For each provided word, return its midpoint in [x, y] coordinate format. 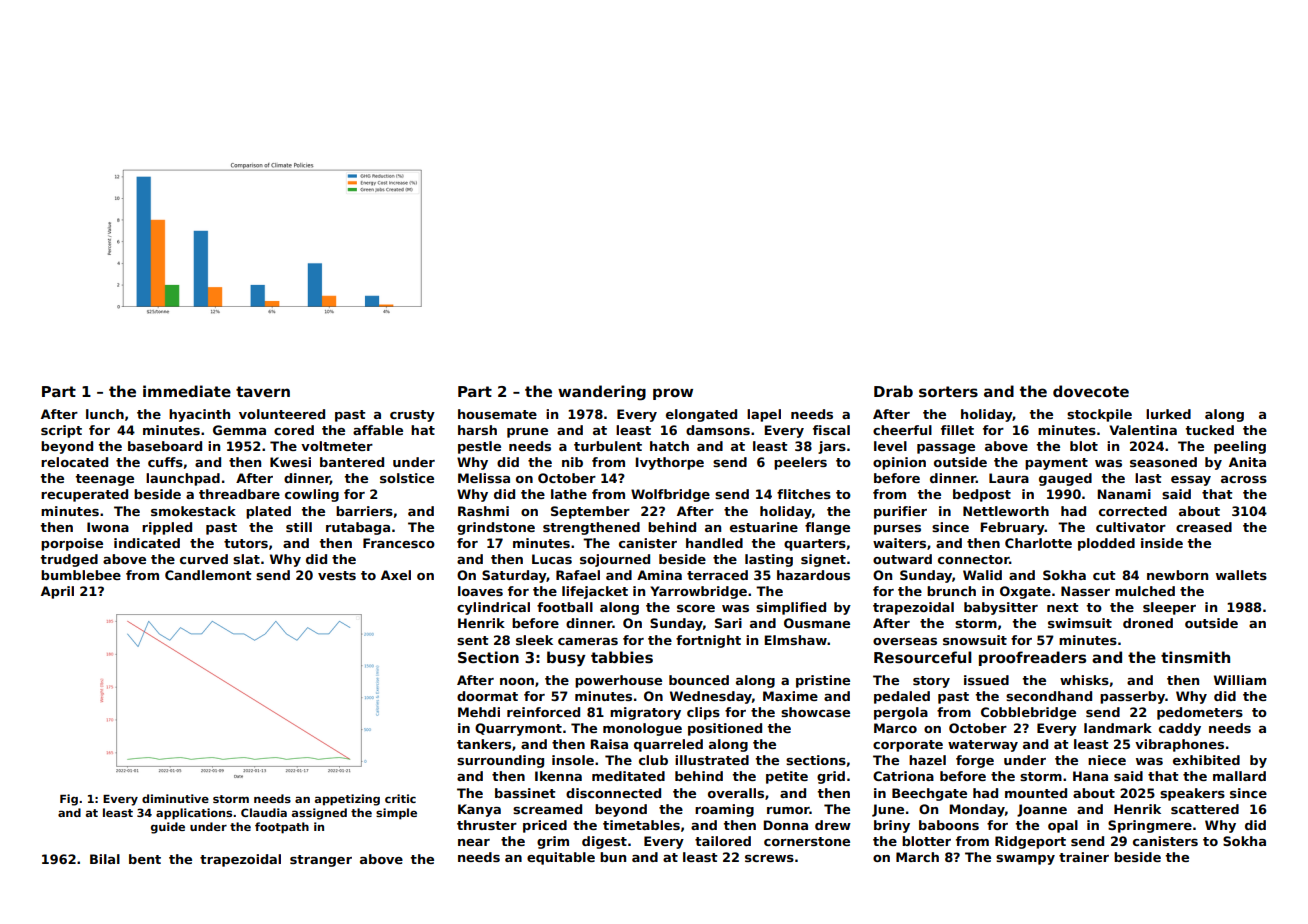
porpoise [72, 544]
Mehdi [479, 712]
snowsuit [975, 640]
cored [294, 430]
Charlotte [1038, 543]
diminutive [175, 798]
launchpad [183, 479]
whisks [1084, 680]
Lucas [552, 559]
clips [703, 713]
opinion [899, 463]
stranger [321, 861]
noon [517, 681]
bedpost [982, 495]
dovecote [1091, 391]
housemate [497, 414]
